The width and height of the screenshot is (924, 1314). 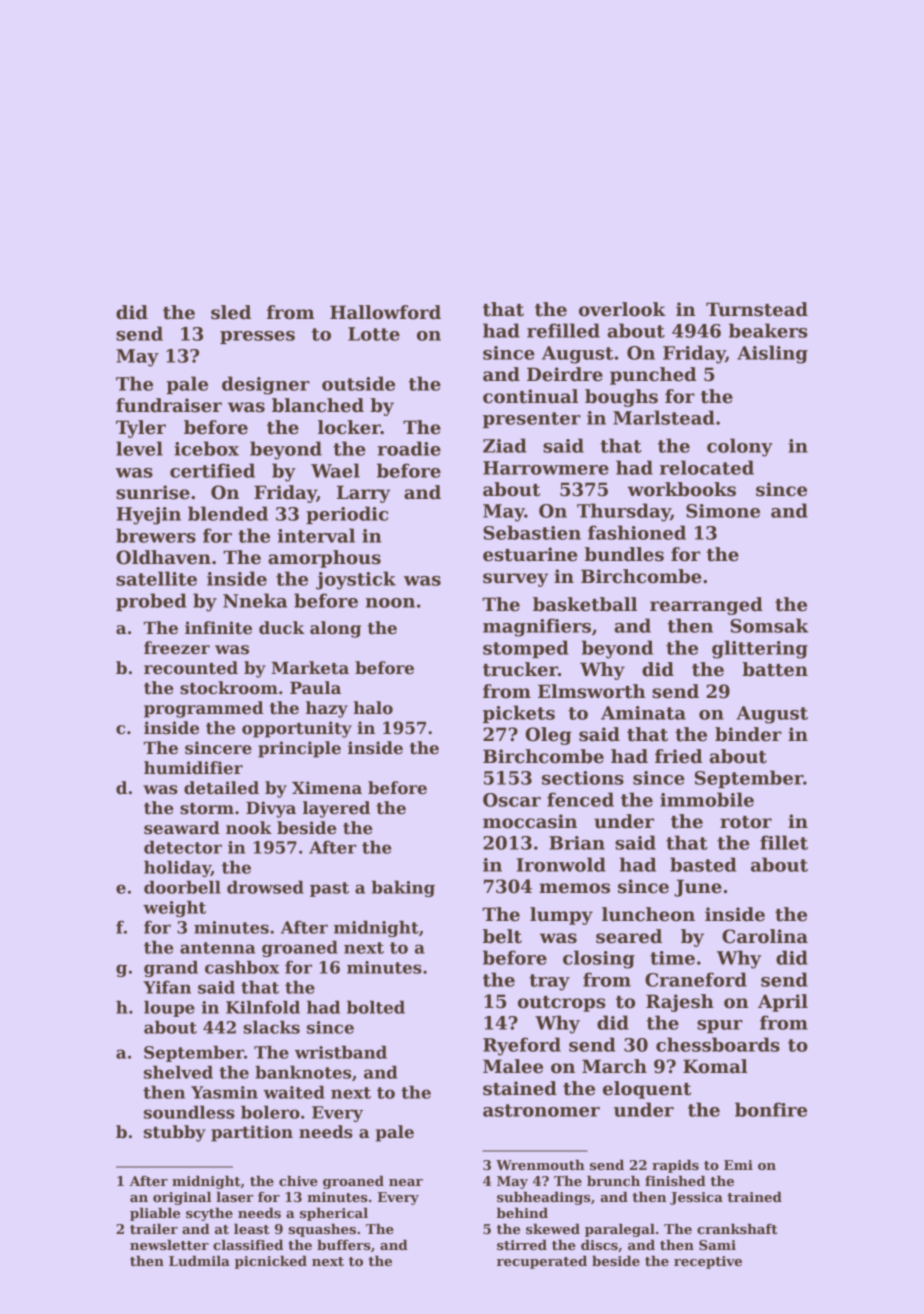 What do you see at coordinates (520, 1088) in the screenshot?
I see `stained` at bounding box center [520, 1088].
